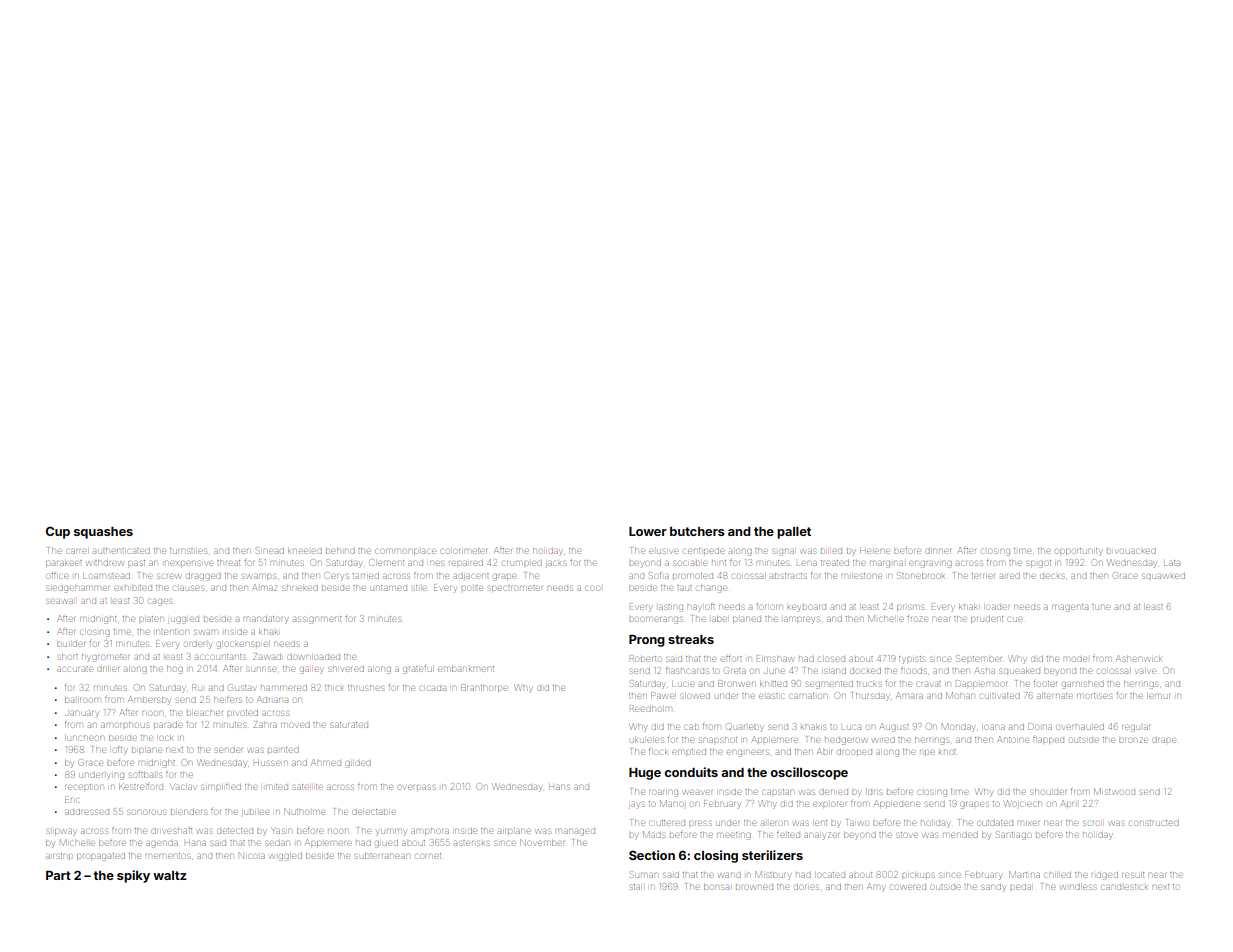 This image has width=1233, height=952. What do you see at coordinates (133, 876) in the image?
I see `spiky` at bounding box center [133, 876].
